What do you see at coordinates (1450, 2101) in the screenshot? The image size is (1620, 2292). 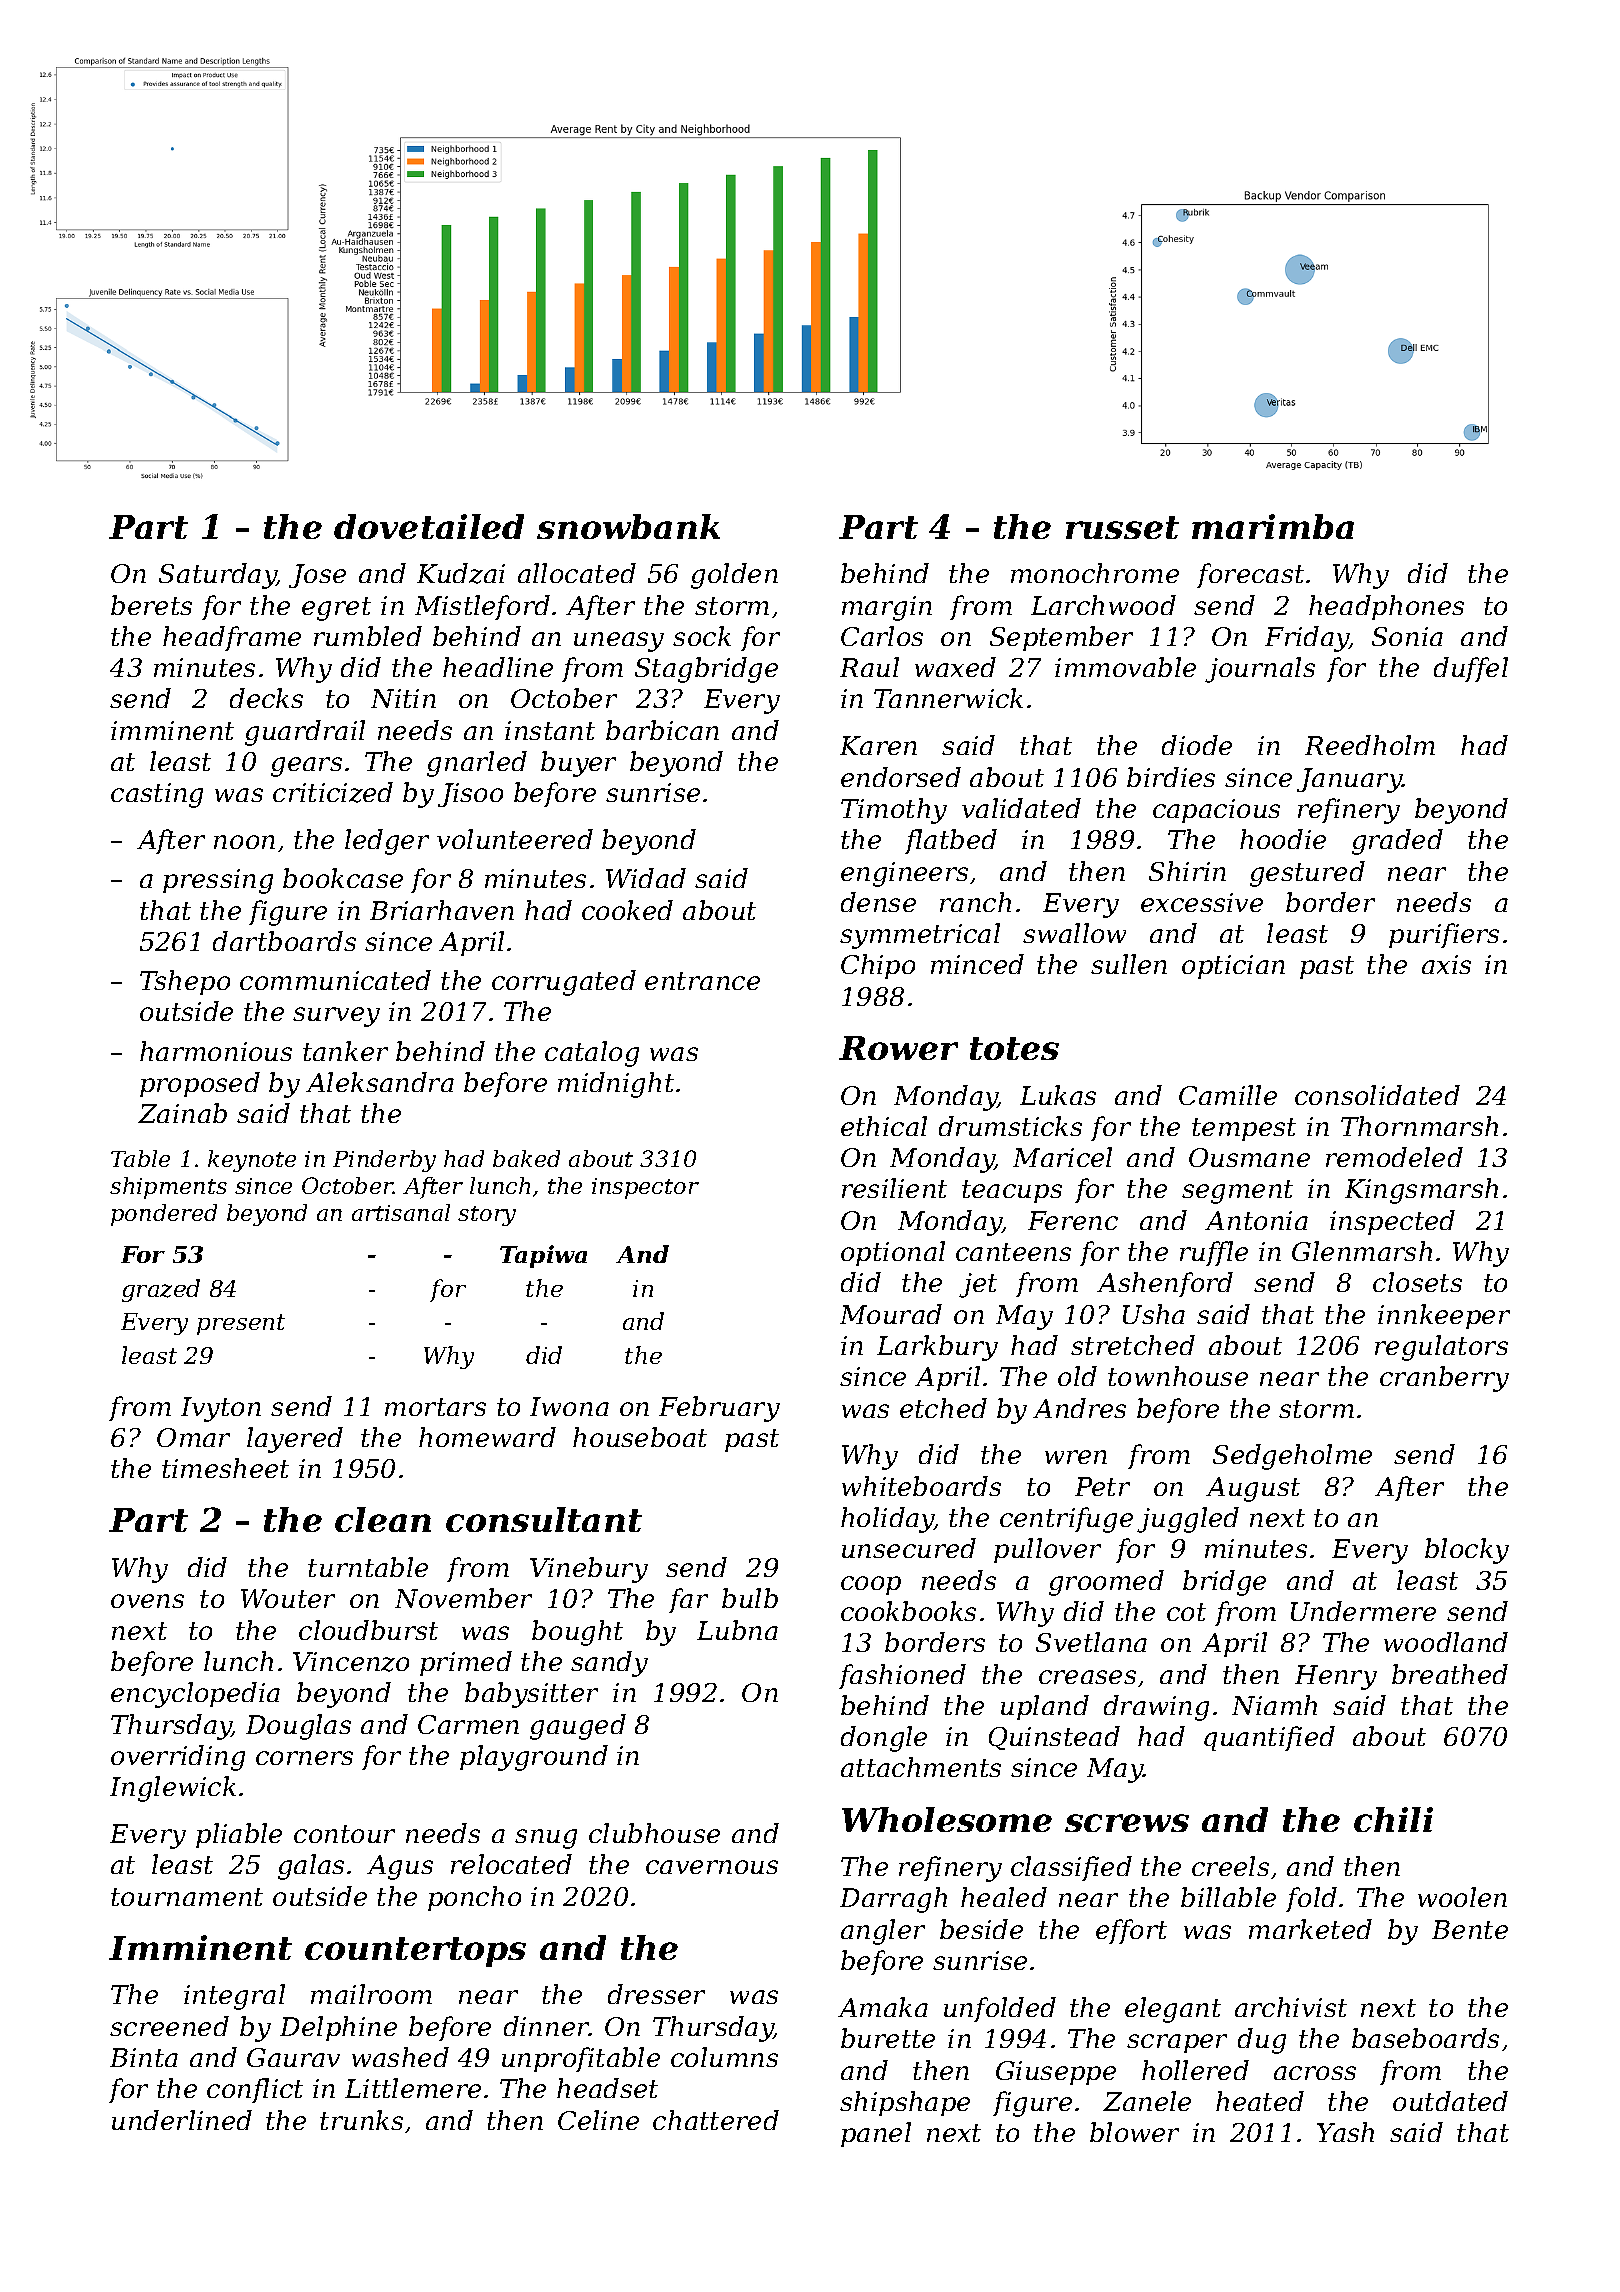 I see `outdated` at bounding box center [1450, 2101].
